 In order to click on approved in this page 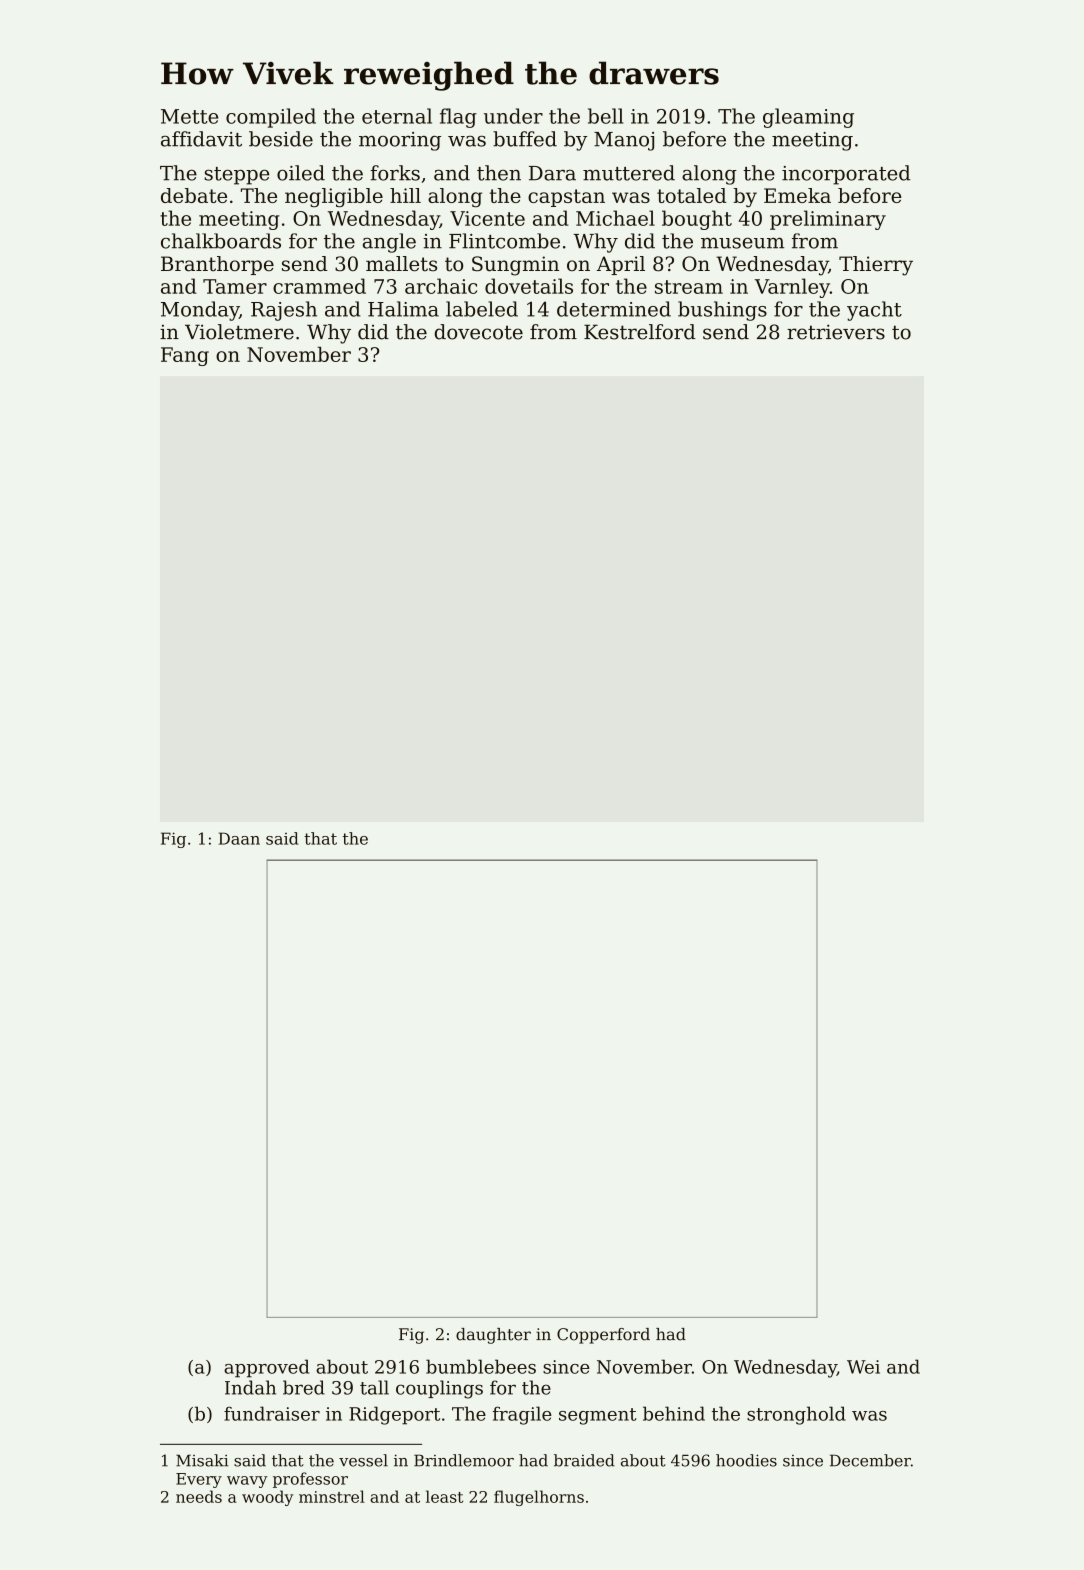, I will do `click(266, 1368)`.
